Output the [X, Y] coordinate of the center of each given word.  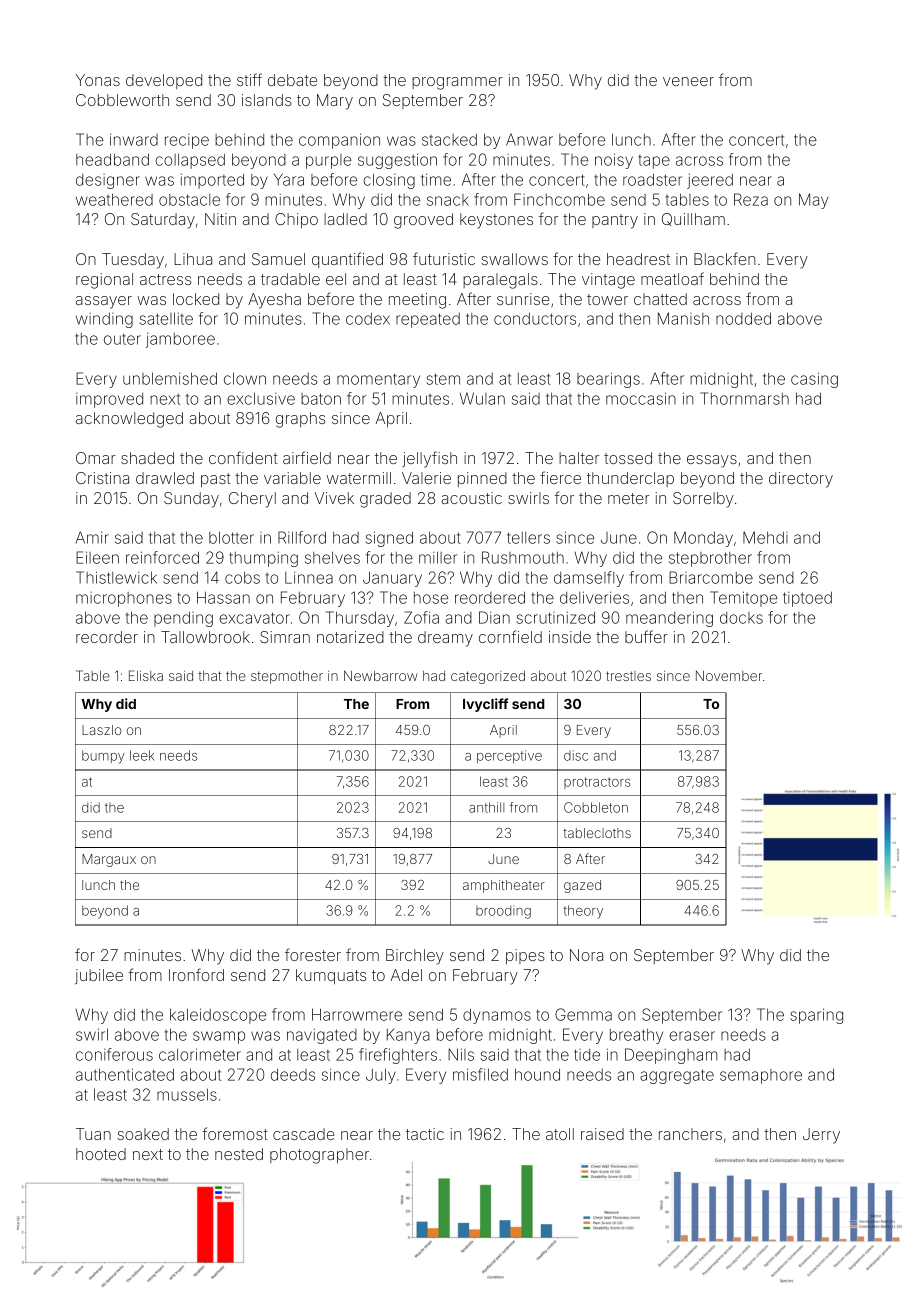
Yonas [98, 80]
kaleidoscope [218, 1016]
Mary [335, 102]
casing [814, 380]
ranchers [690, 1134]
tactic [425, 1134]
